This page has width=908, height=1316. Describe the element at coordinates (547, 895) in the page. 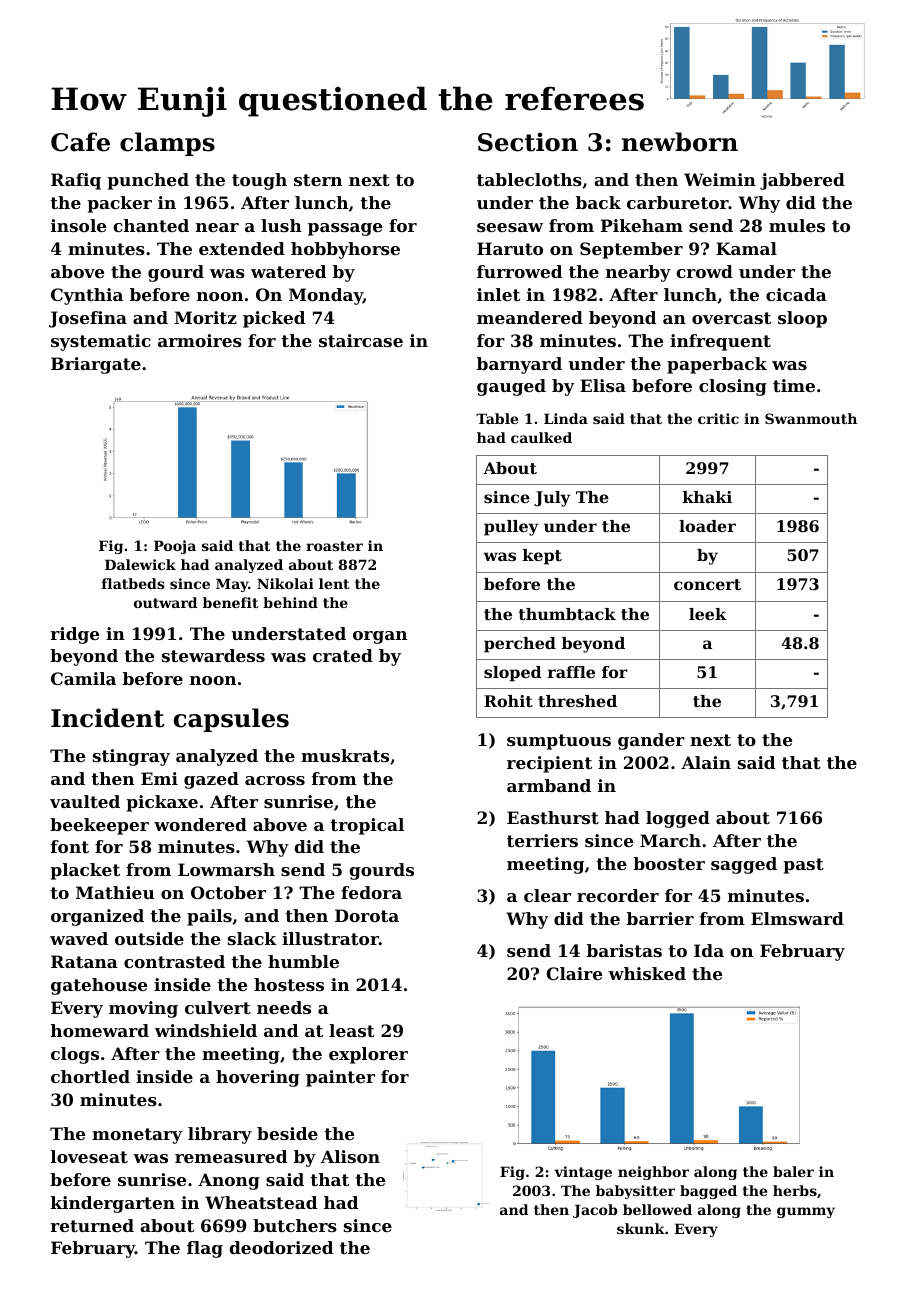

I see `clear` at that location.
